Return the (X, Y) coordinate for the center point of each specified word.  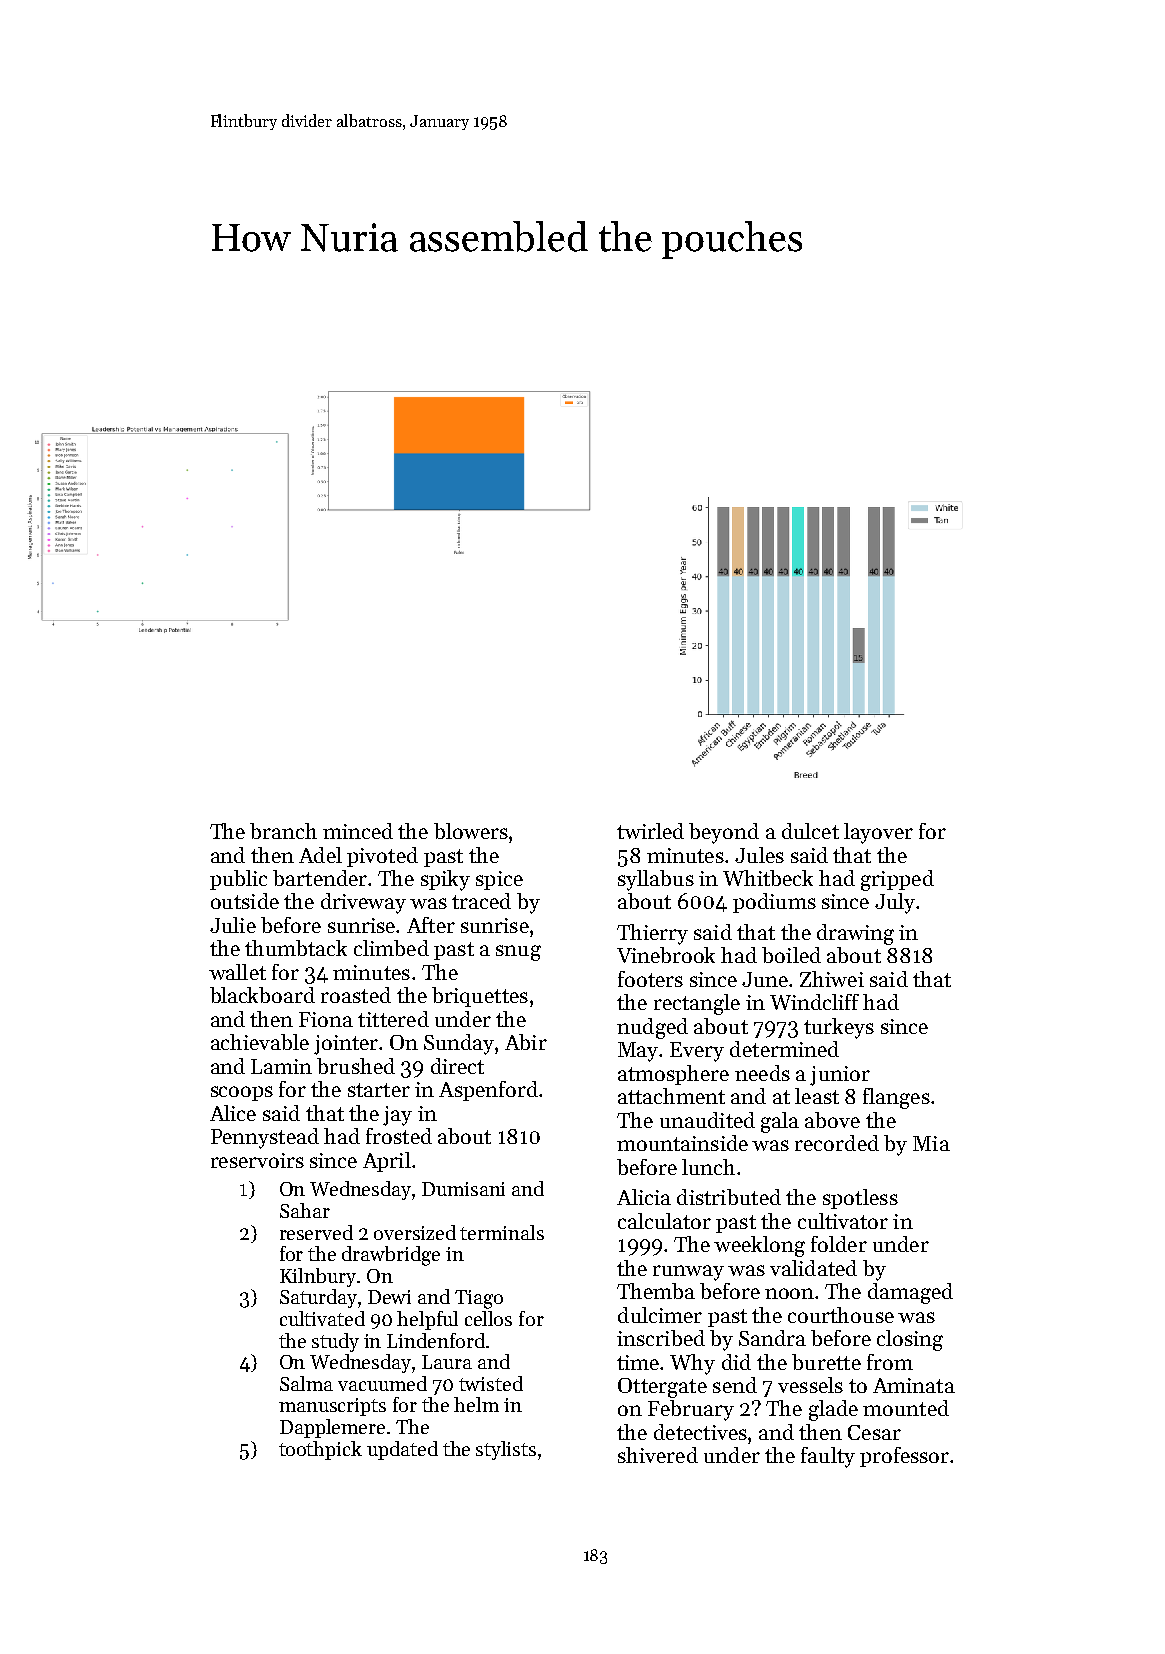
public (238, 880)
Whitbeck (768, 878)
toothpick (320, 1450)
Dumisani (463, 1189)
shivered (658, 1455)
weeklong (759, 1246)
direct (457, 1066)
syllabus (656, 880)
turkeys (839, 1028)
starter (379, 1090)
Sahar (305, 1210)
